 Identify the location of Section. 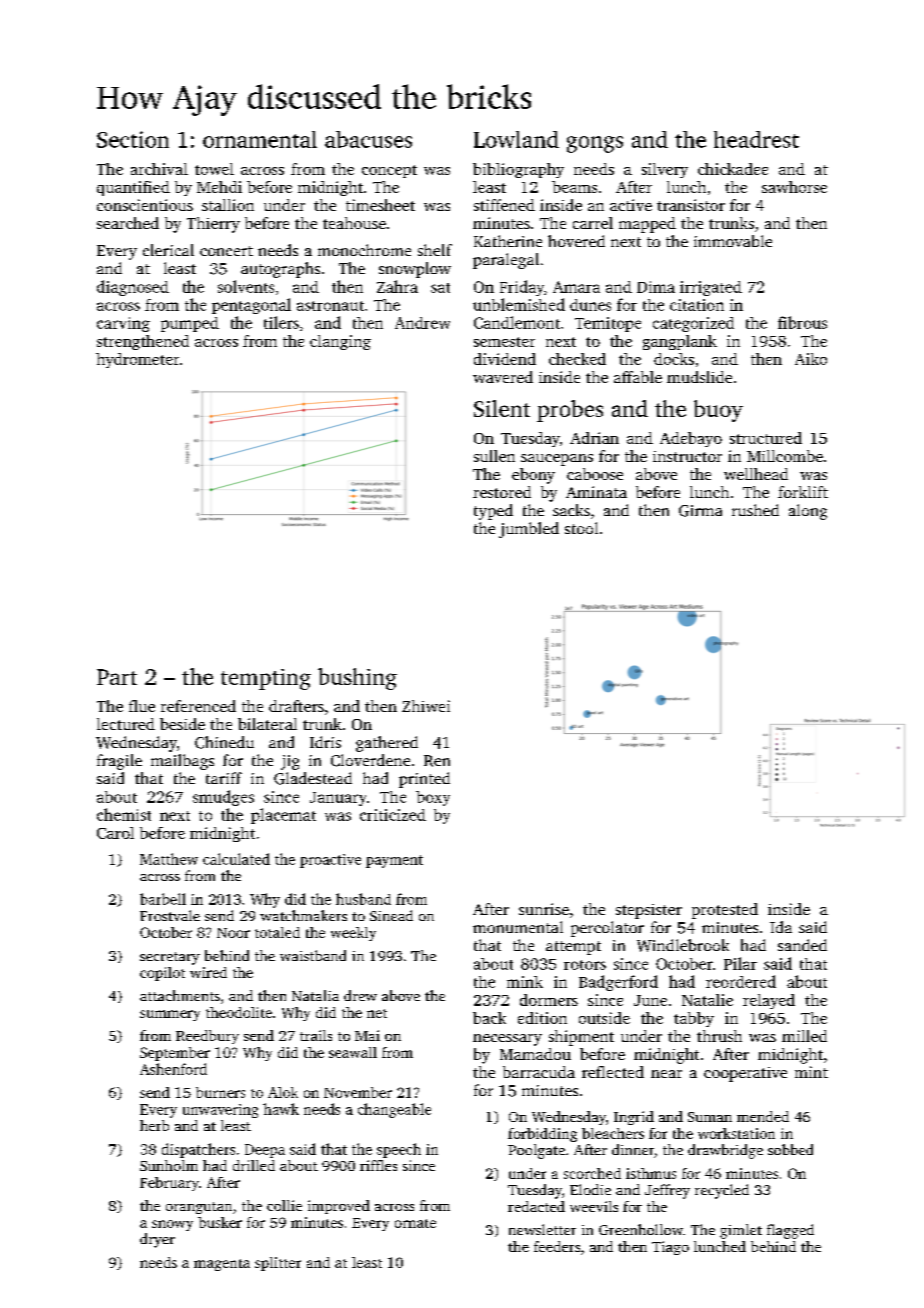
(133, 139).
